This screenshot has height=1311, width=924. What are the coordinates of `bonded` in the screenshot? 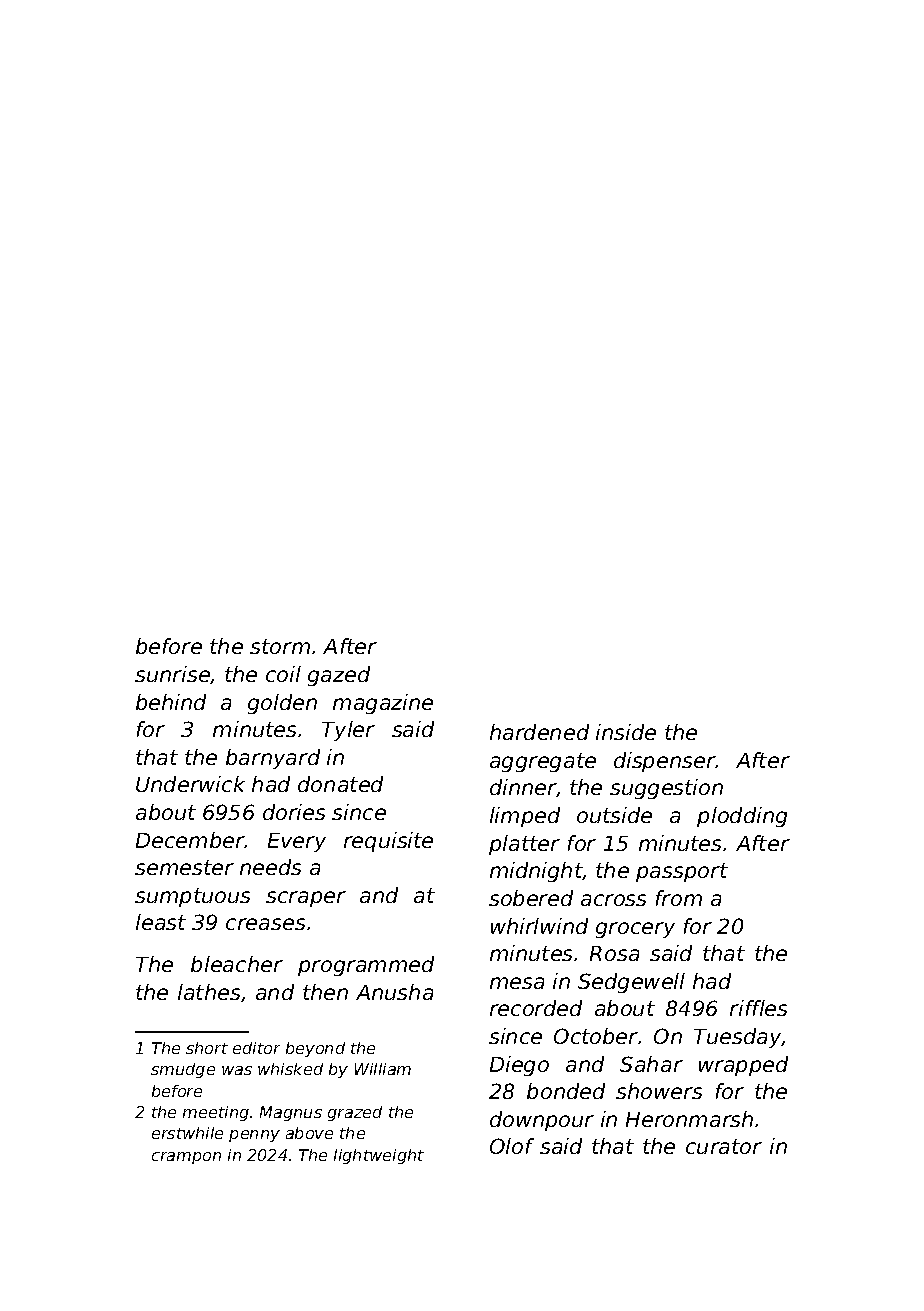 It's located at (566, 1091).
